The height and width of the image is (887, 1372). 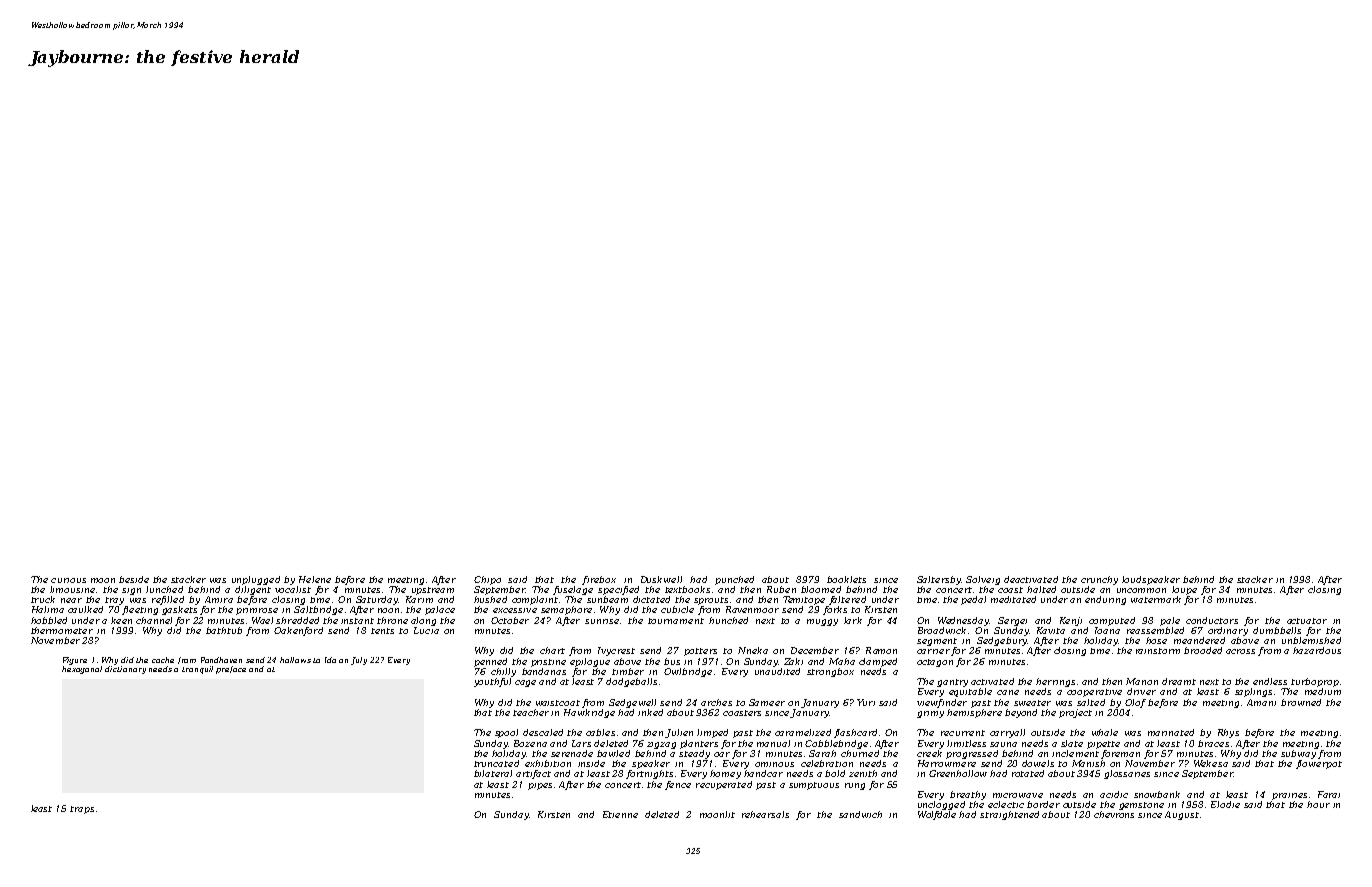 I want to click on Etienne, so click(x=620, y=814).
